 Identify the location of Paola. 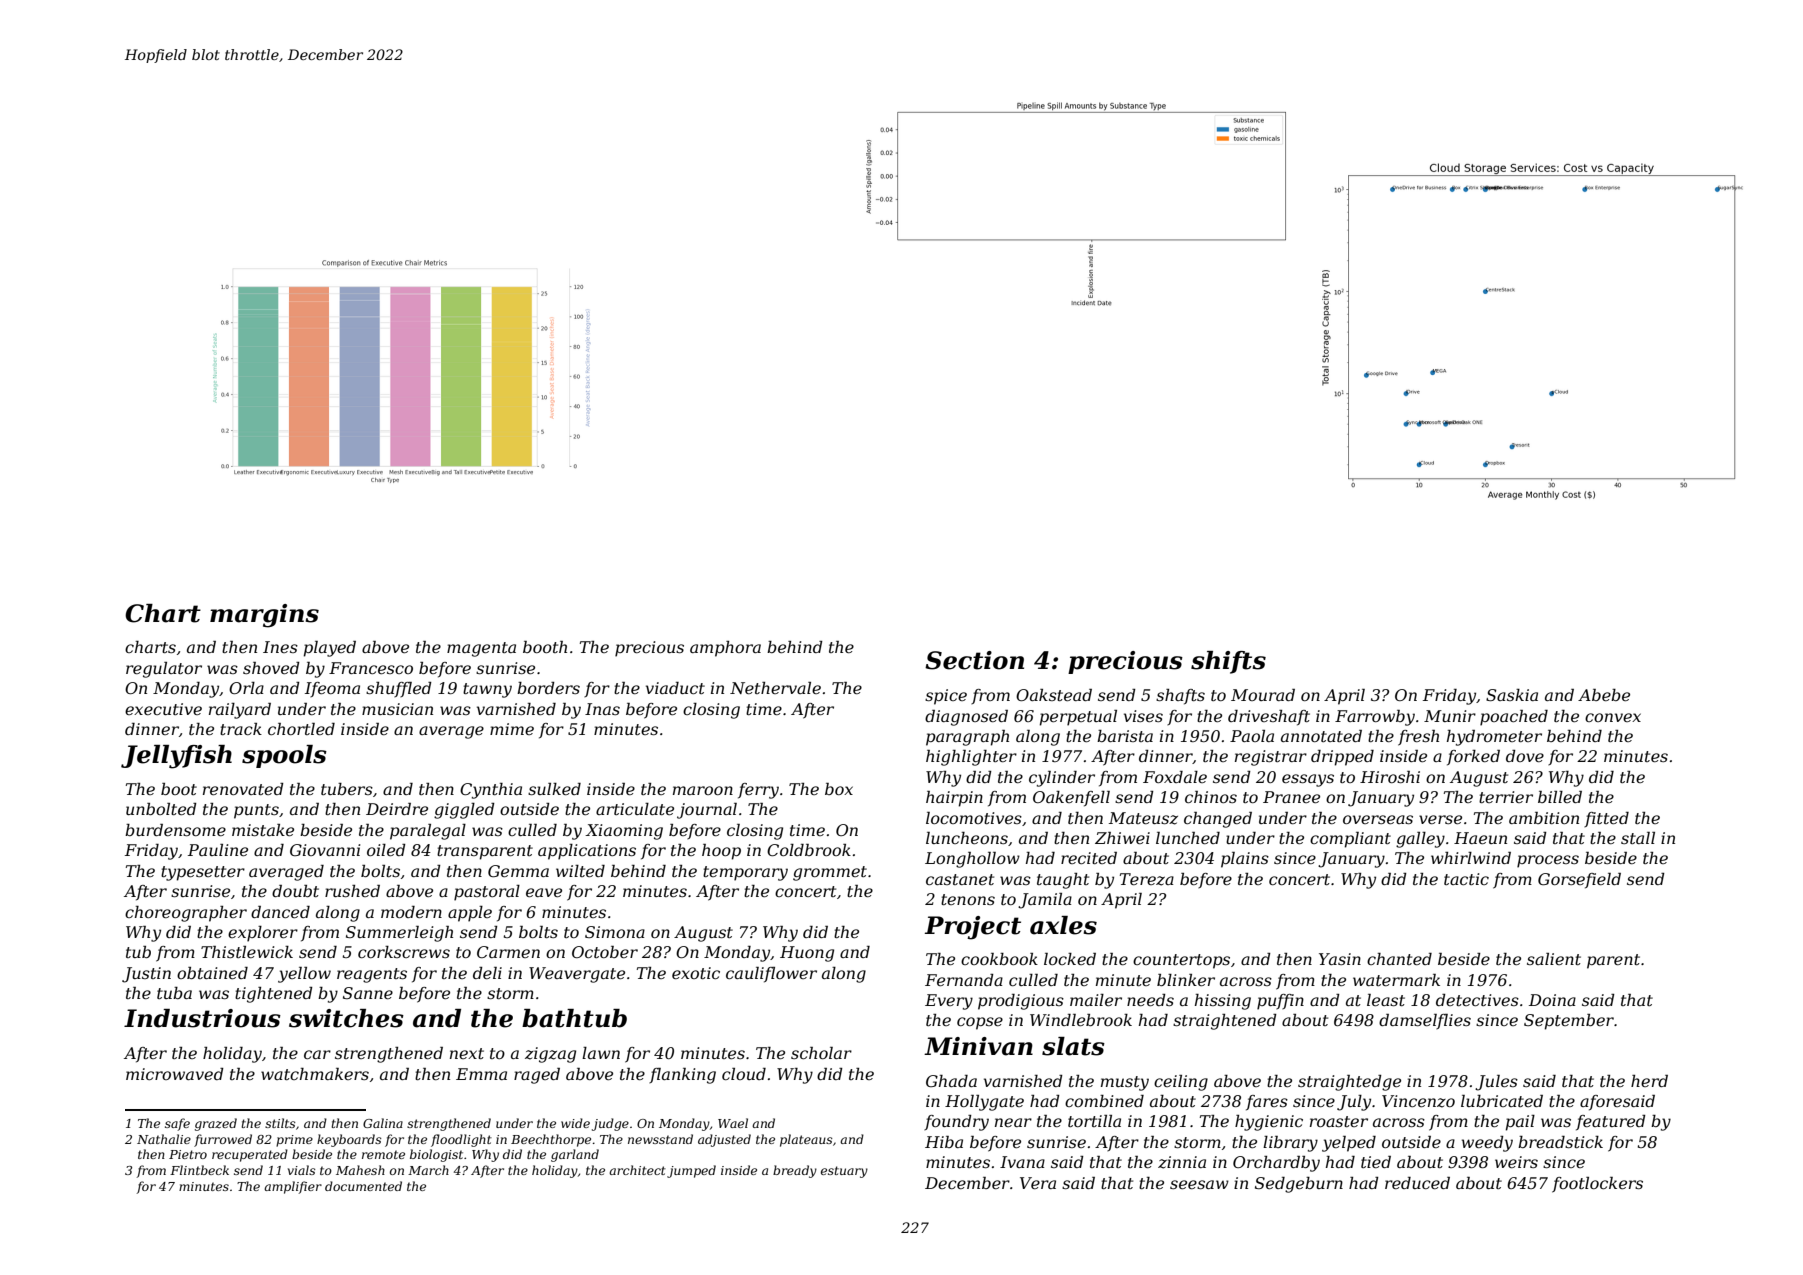
(1252, 736).
